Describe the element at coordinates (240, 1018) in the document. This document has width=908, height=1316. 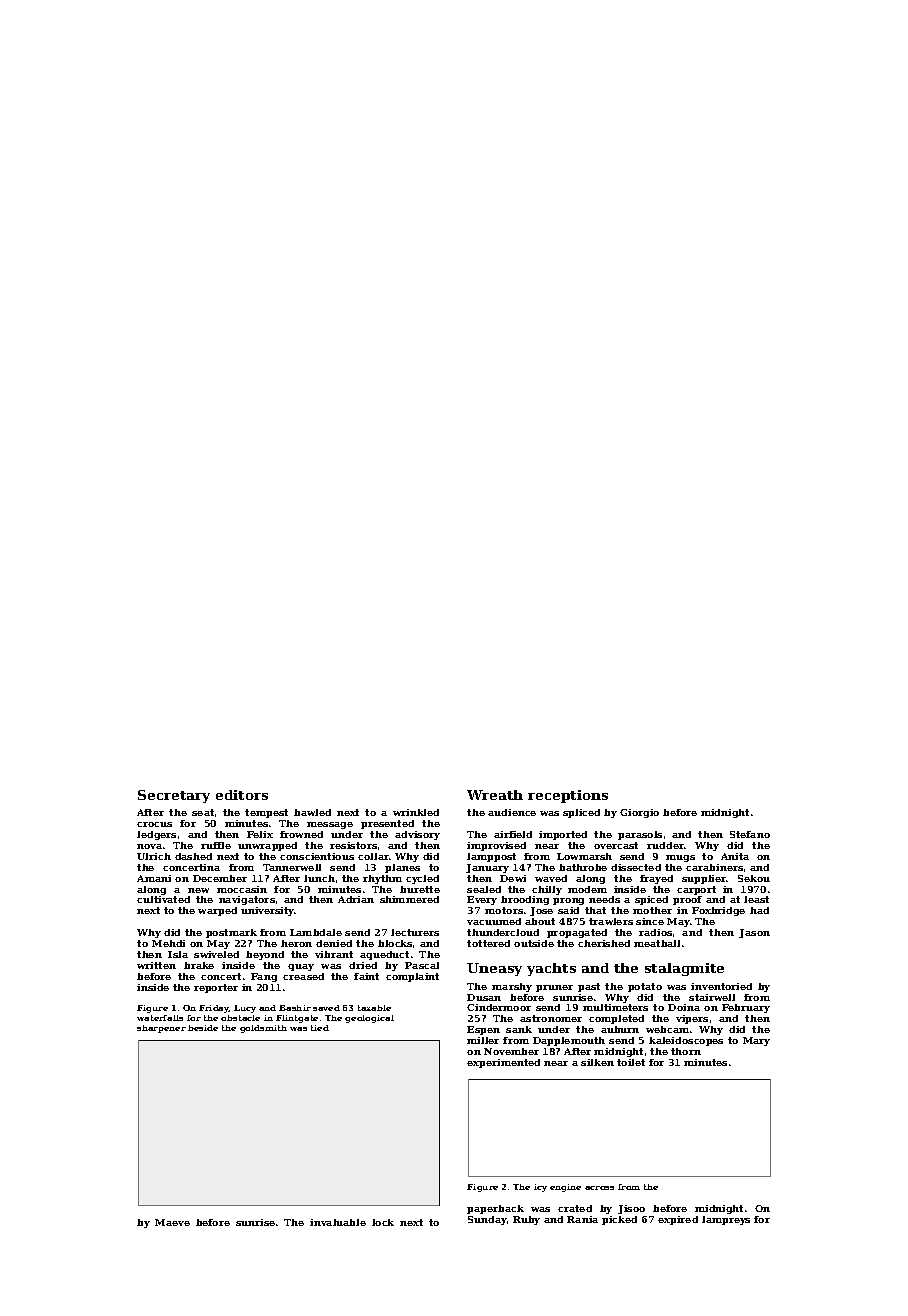
I see `obstacle` at that location.
